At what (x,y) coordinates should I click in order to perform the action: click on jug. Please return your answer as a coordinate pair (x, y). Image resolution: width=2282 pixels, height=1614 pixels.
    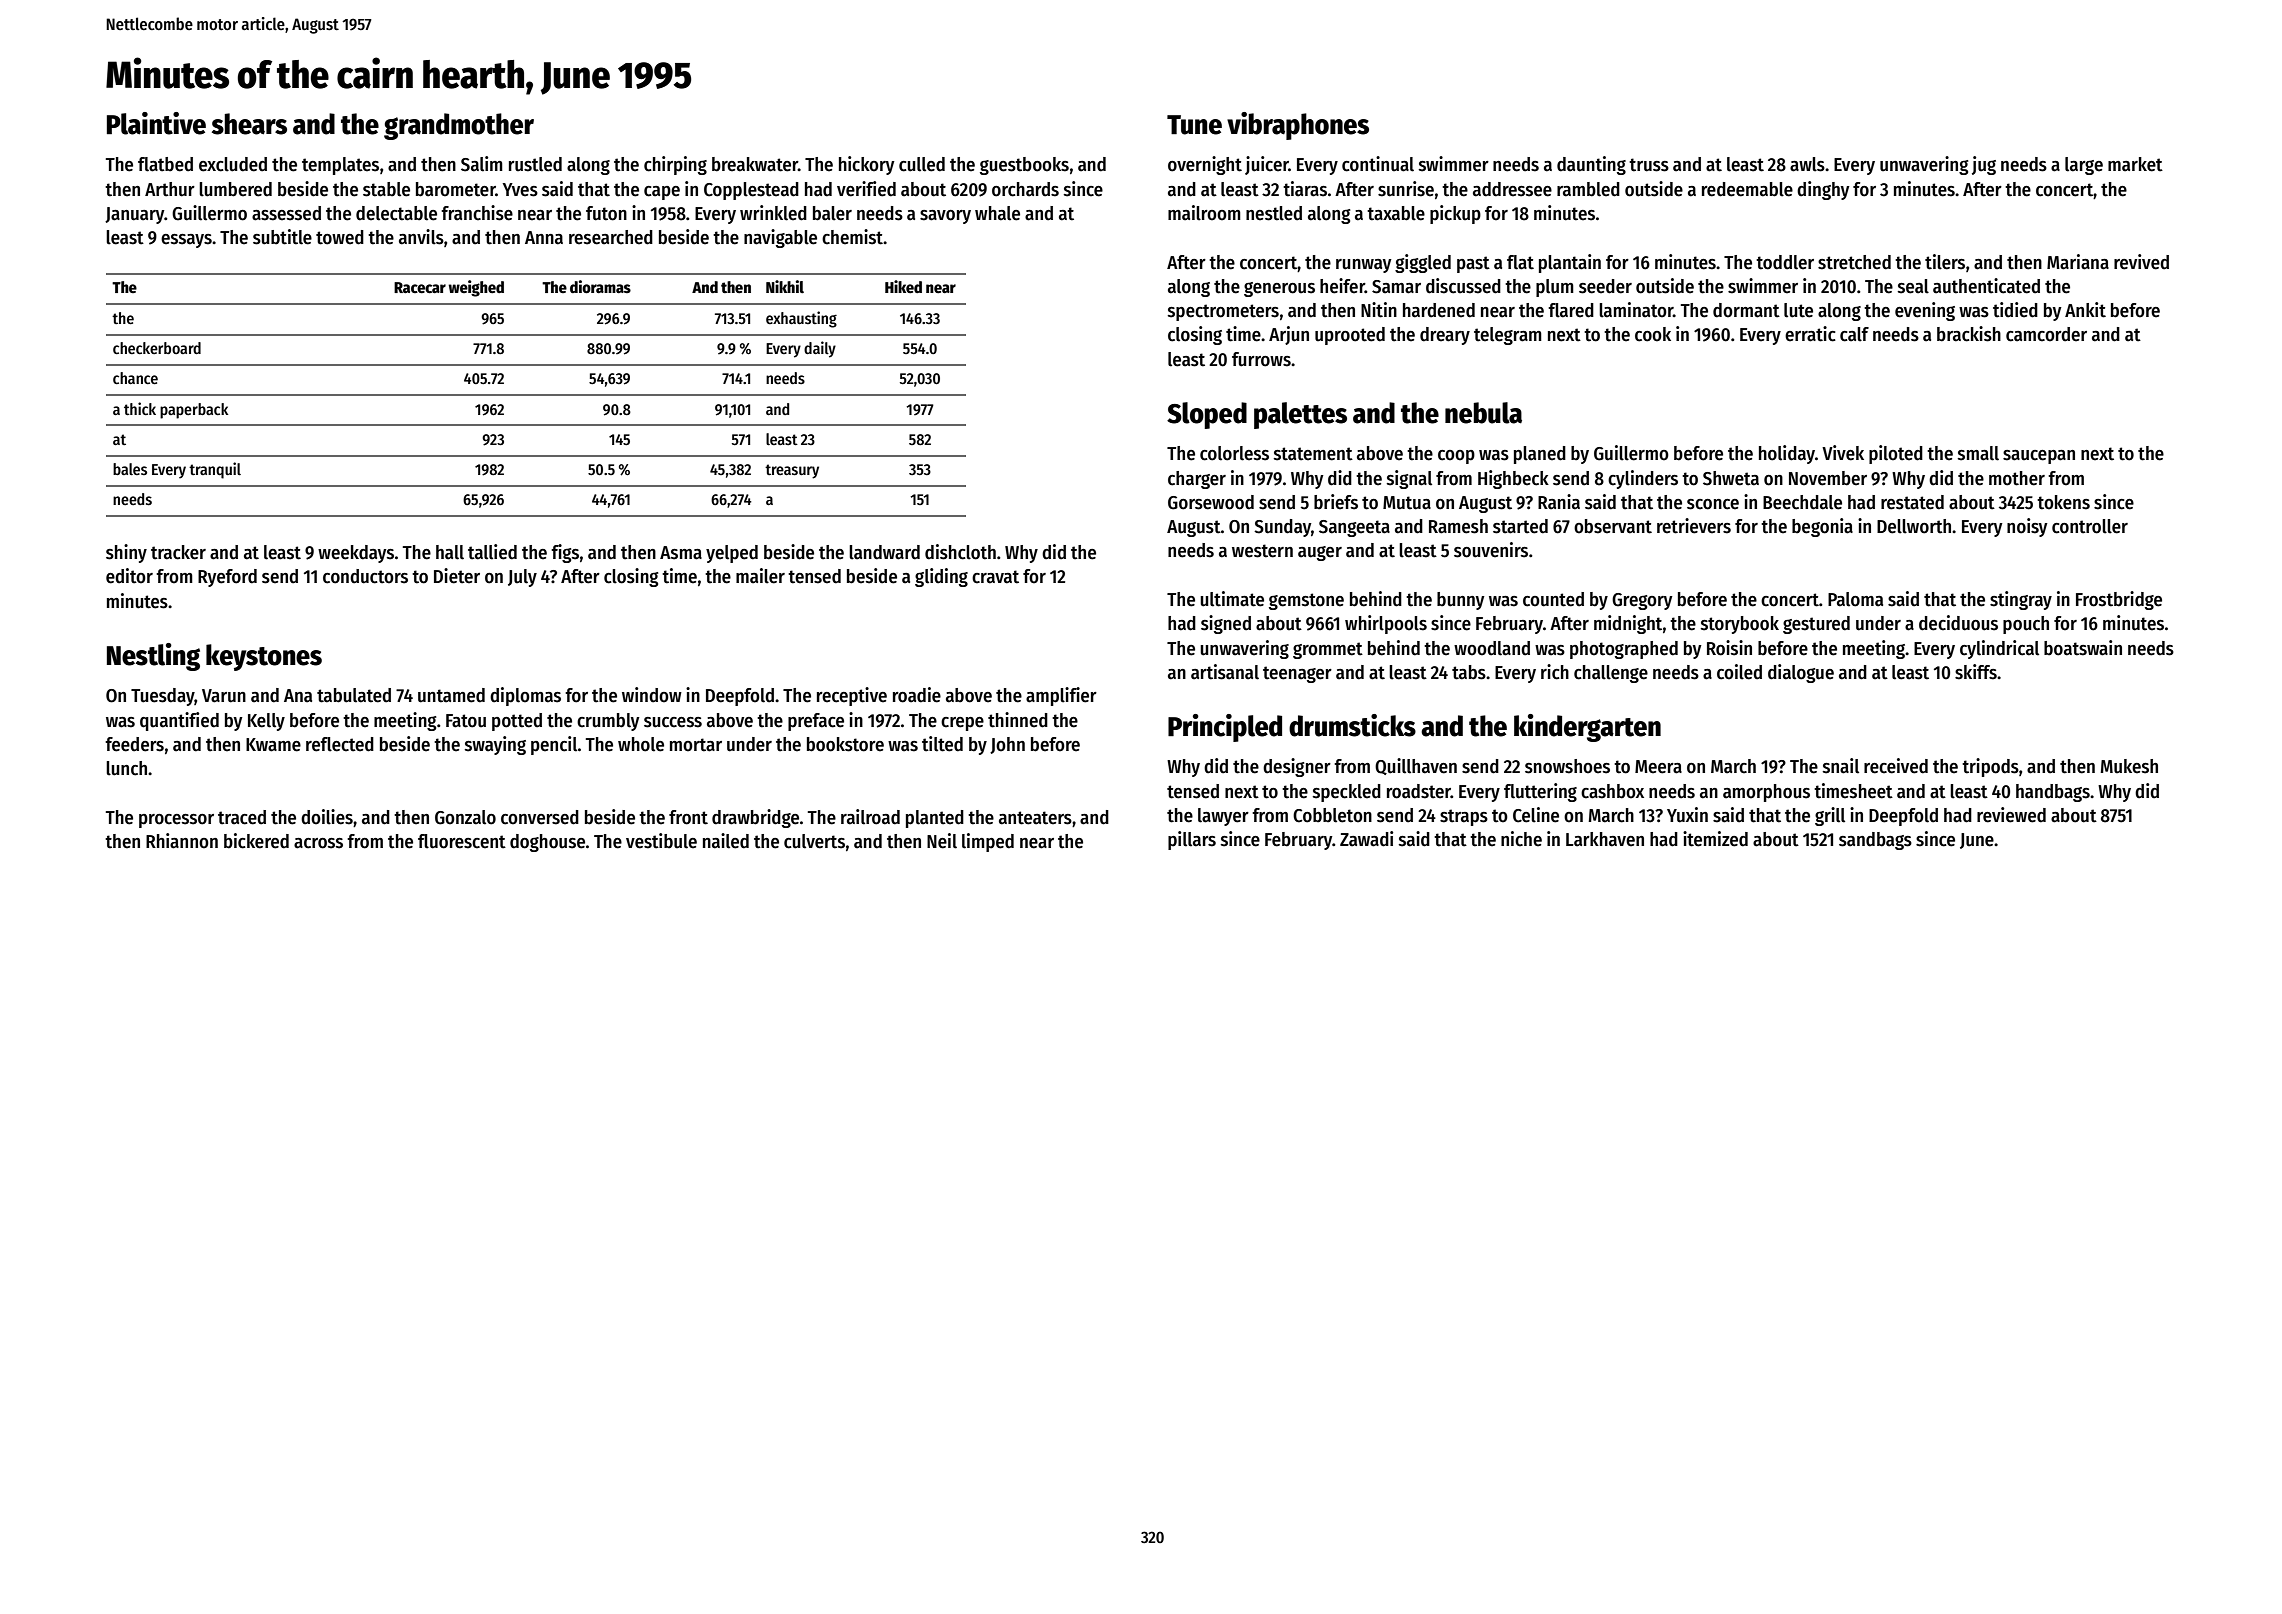
    Looking at the image, I should click on (1984, 165).
